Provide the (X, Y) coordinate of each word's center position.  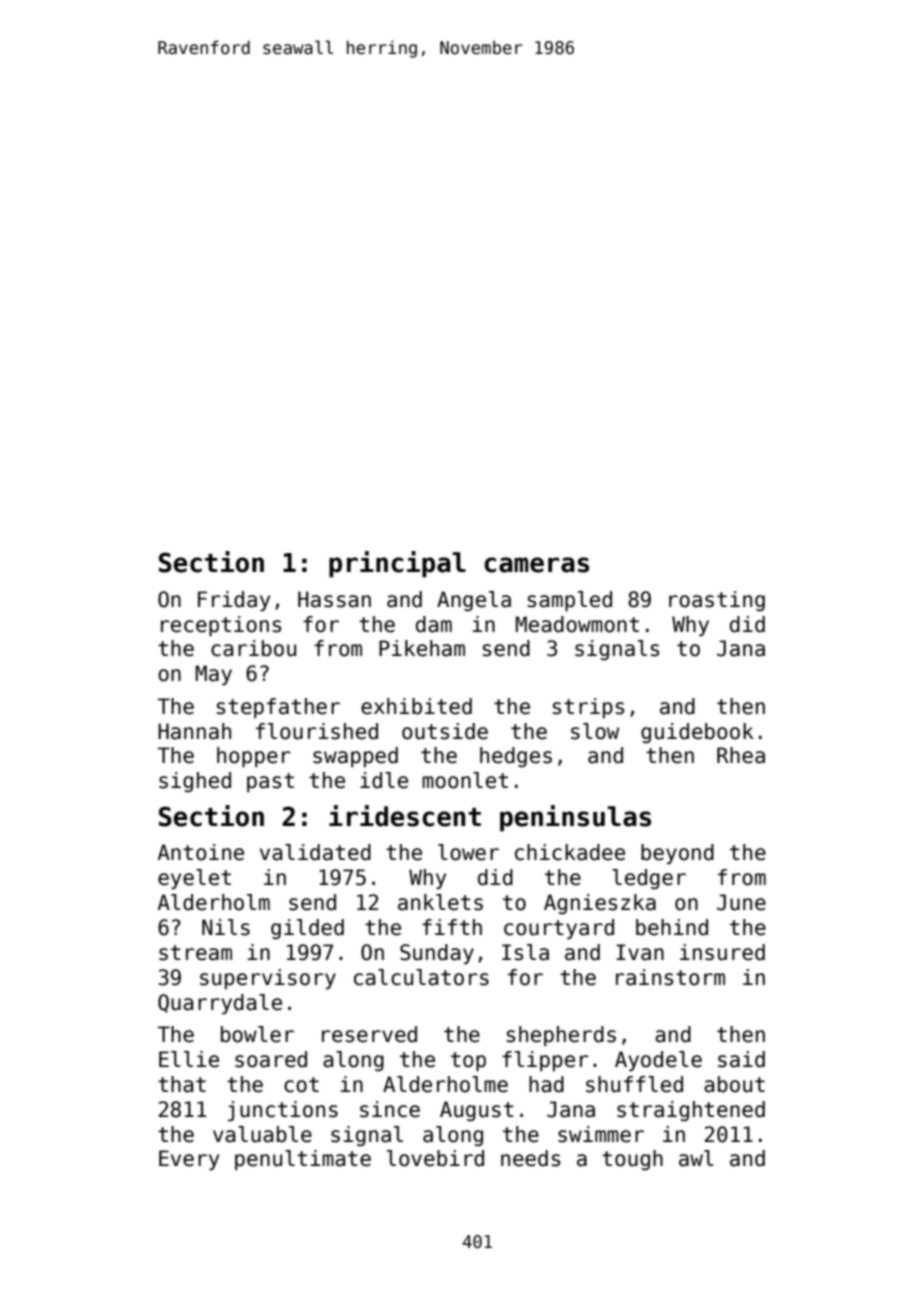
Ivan (640, 952)
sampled (569, 601)
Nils (226, 927)
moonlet (465, 780)
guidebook (697, 733)
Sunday (437, 954)
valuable (262, 1134)
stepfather (278, 708)
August (477, 1111)
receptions (221, 626)
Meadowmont (577, 624)
